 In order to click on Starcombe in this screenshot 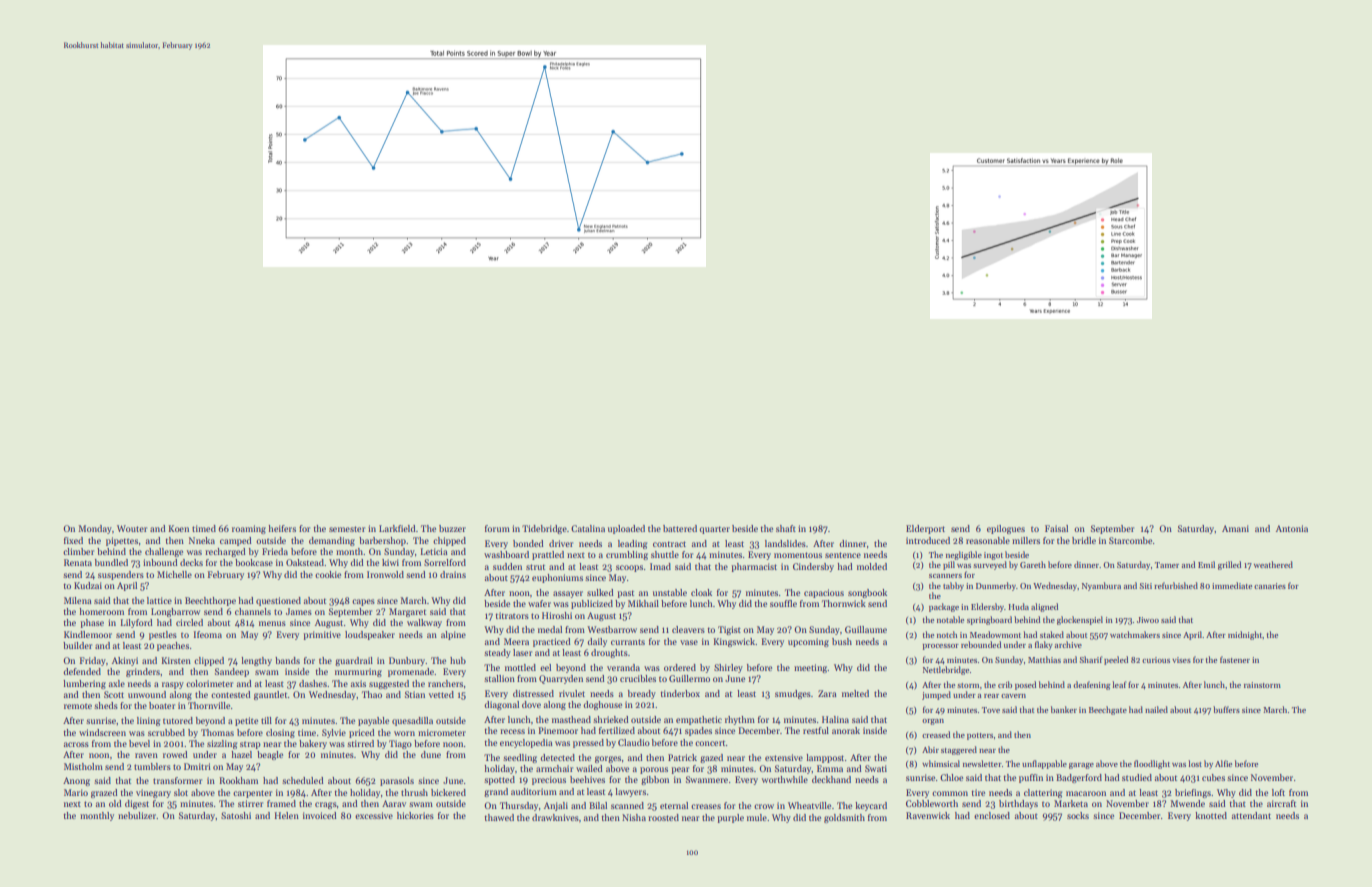, I will do `click(1130, 540)`.
